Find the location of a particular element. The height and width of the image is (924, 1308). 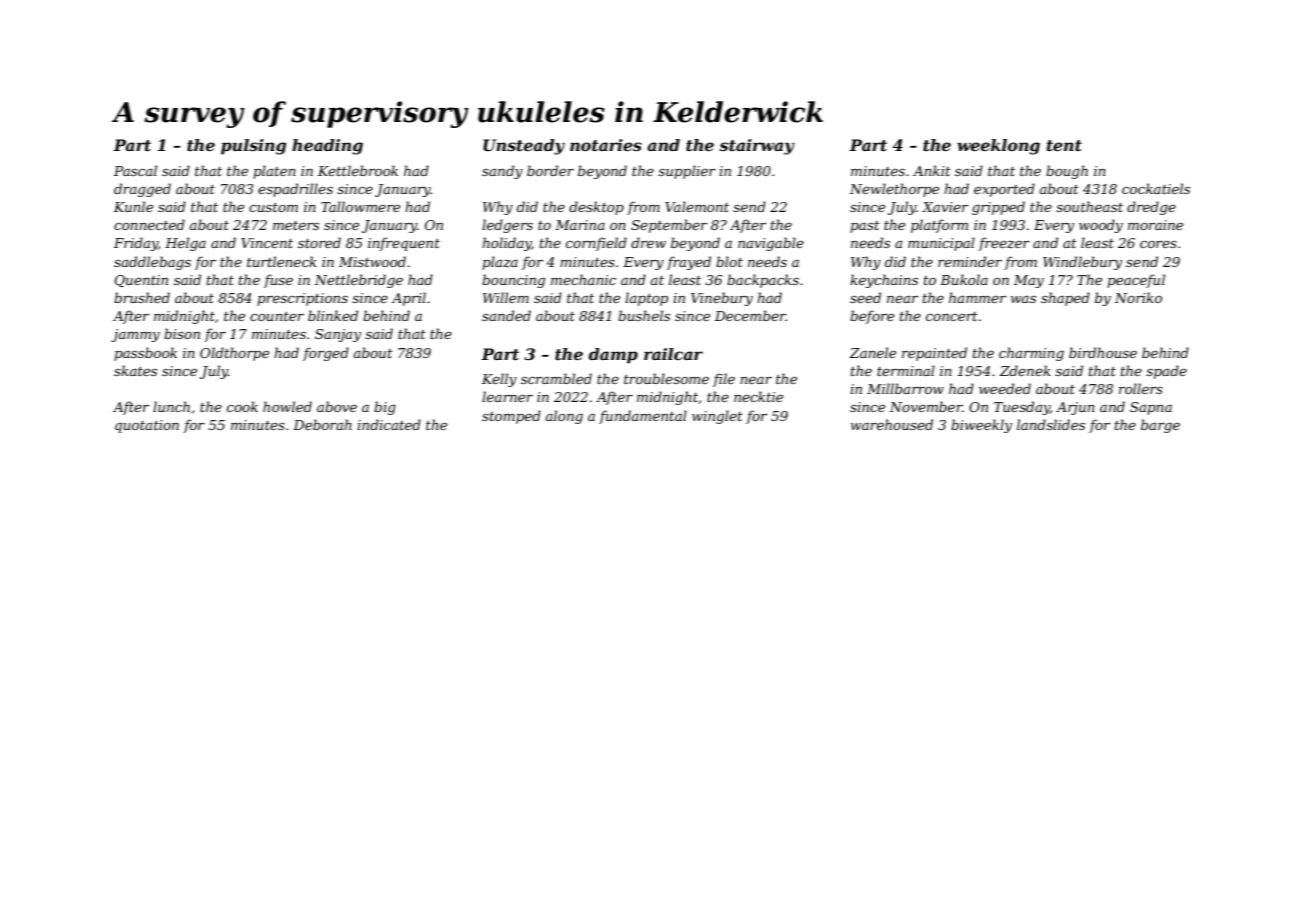

Marina is located at coordinates (580, 225).
